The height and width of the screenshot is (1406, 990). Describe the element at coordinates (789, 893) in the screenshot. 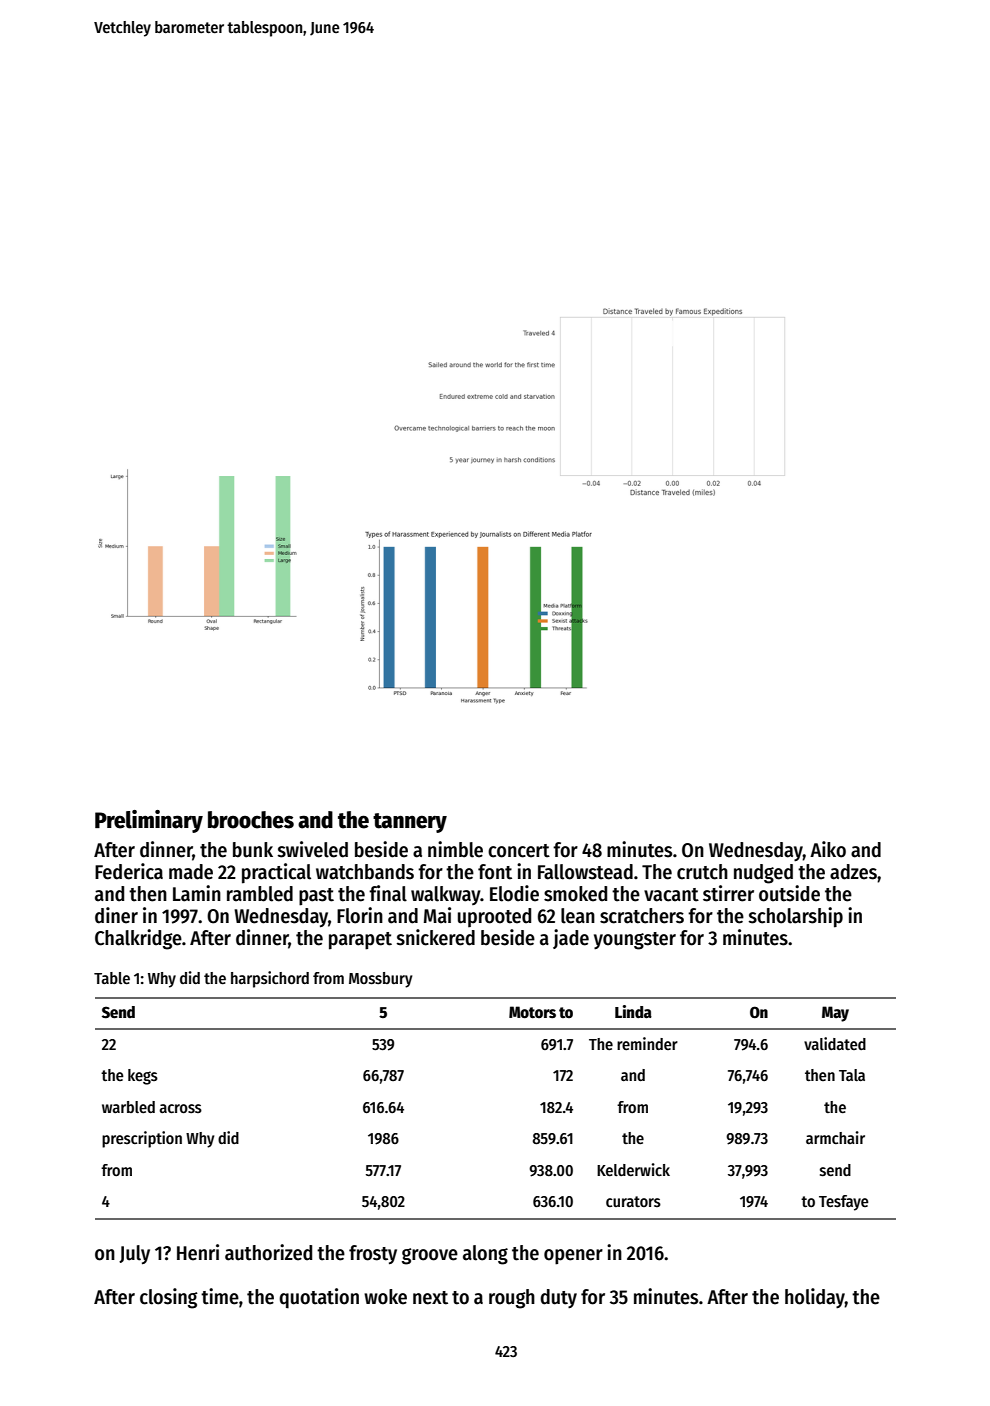

I see `outside` at that location.
